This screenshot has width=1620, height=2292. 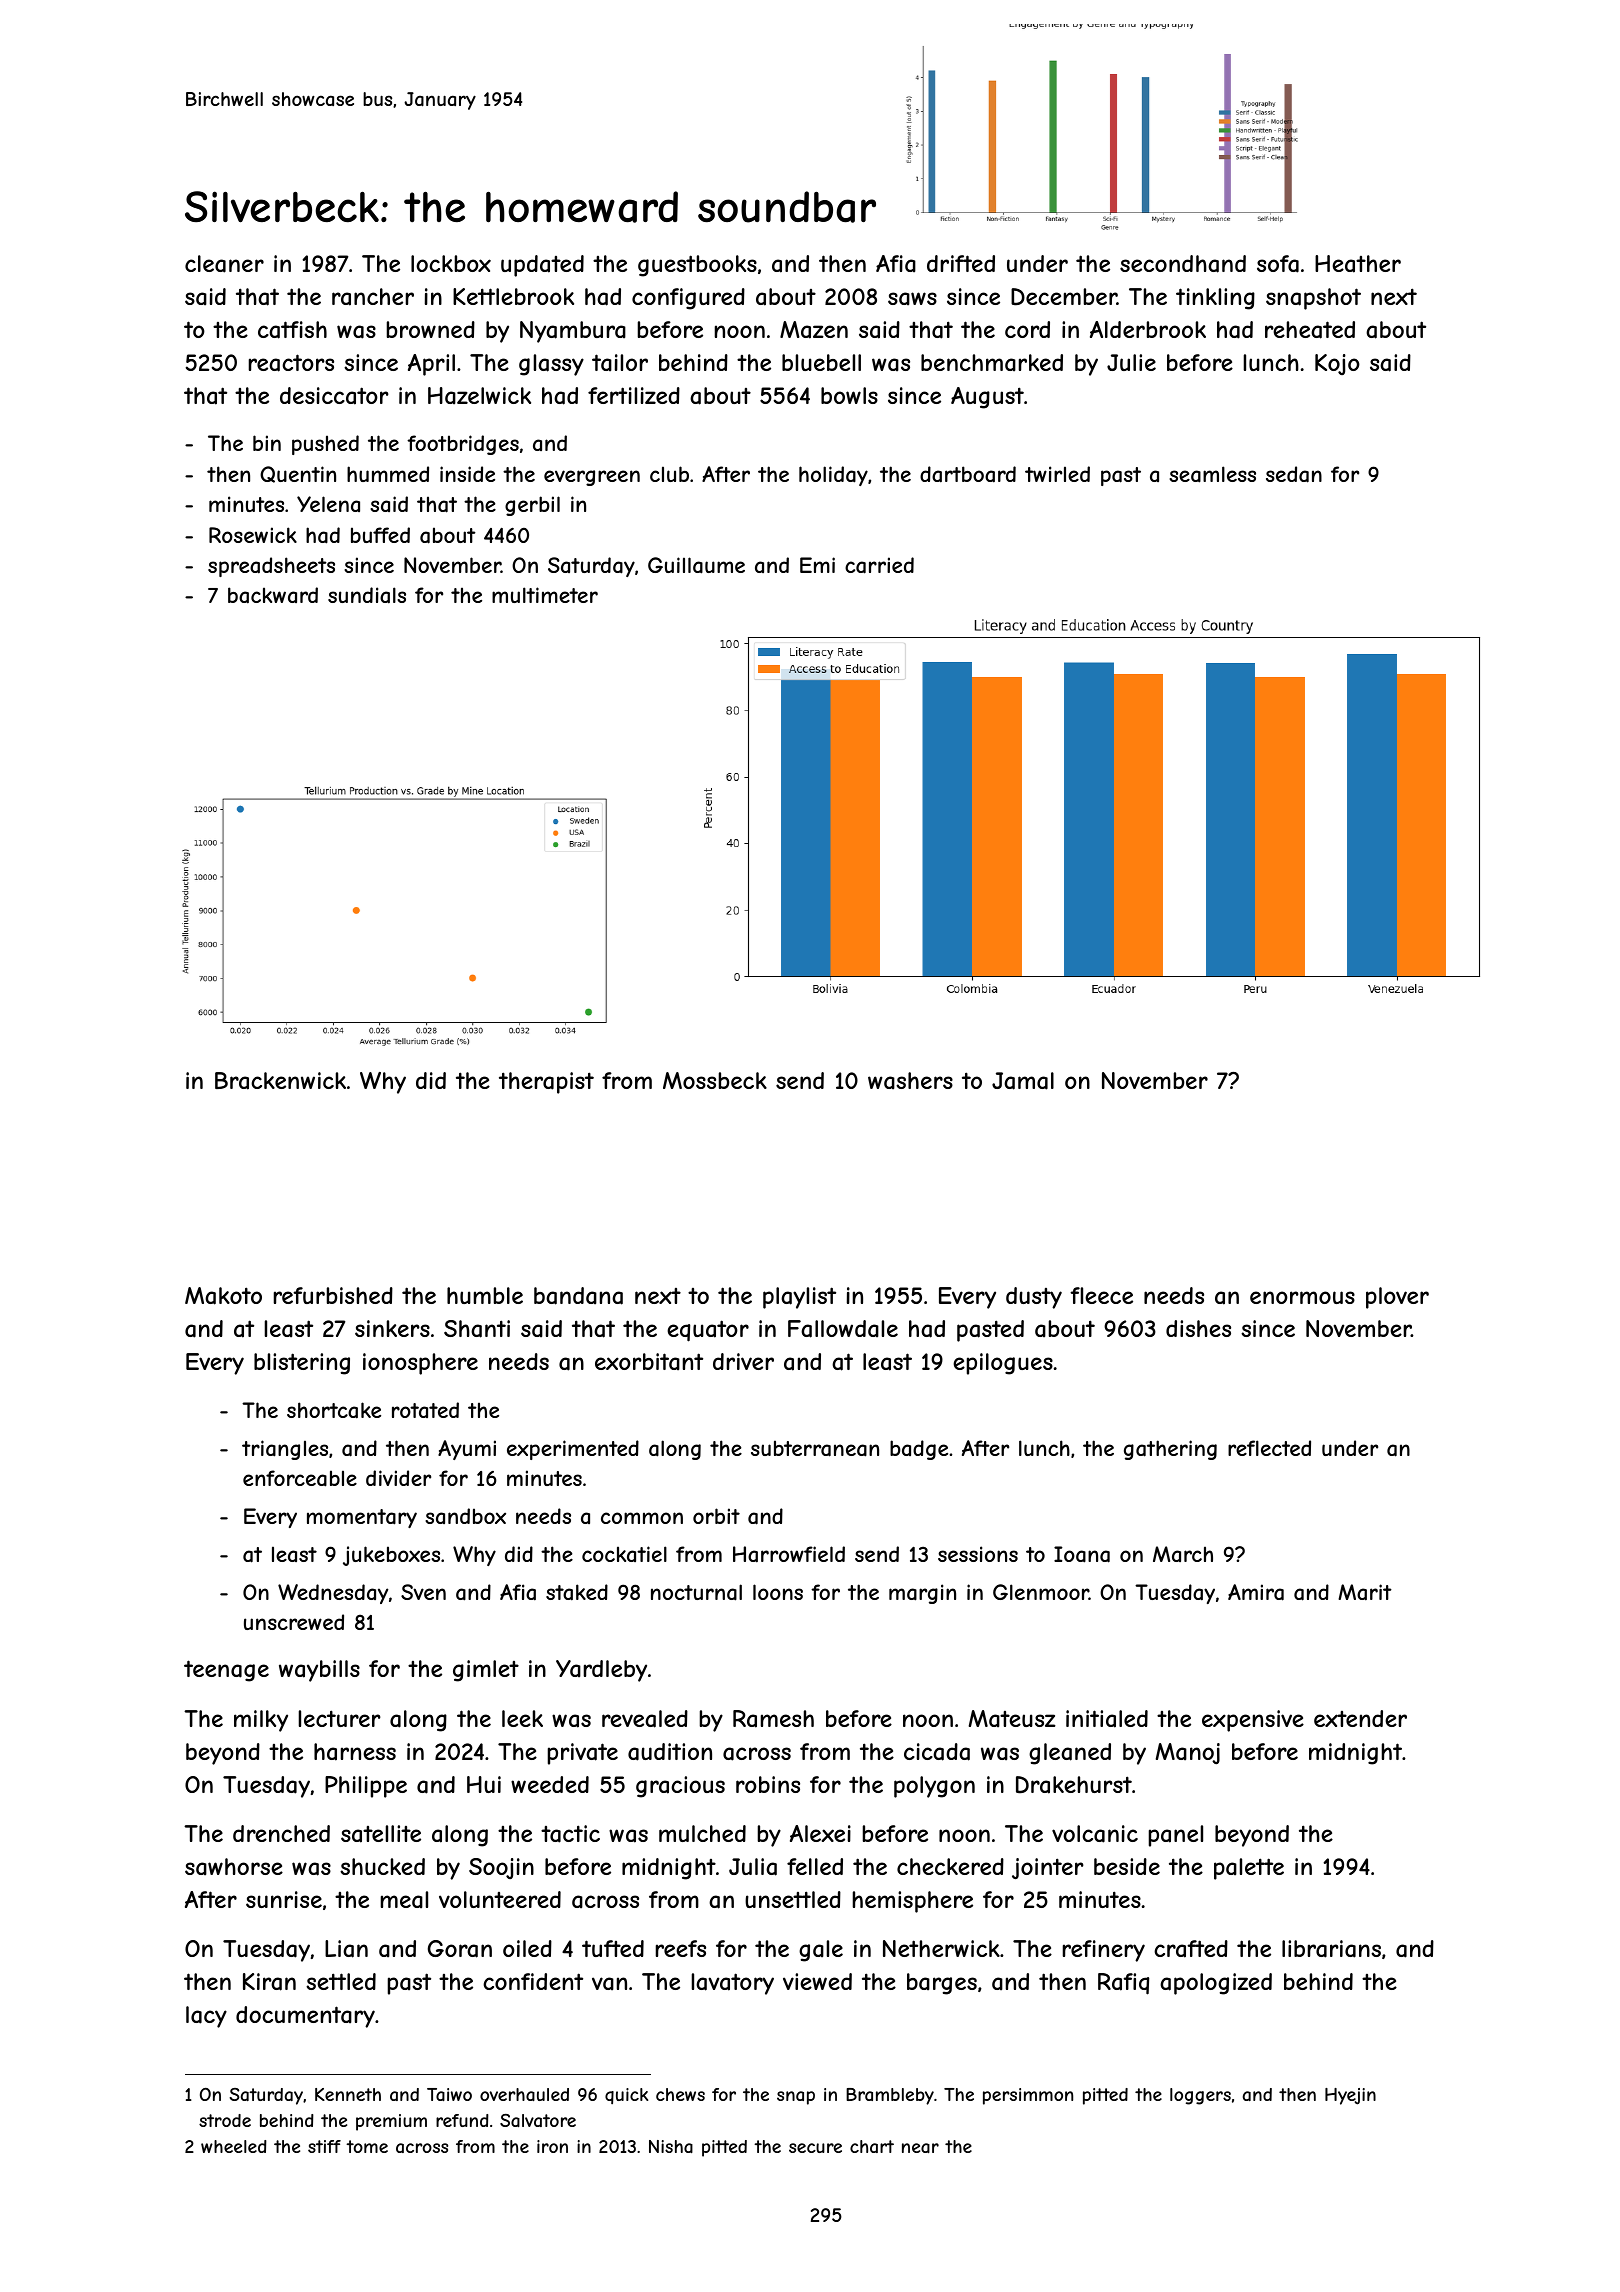 What do you see at coordinates (1358, 264) in the screenshot?
I see `Heather` at bounding box center [1358, 264].
